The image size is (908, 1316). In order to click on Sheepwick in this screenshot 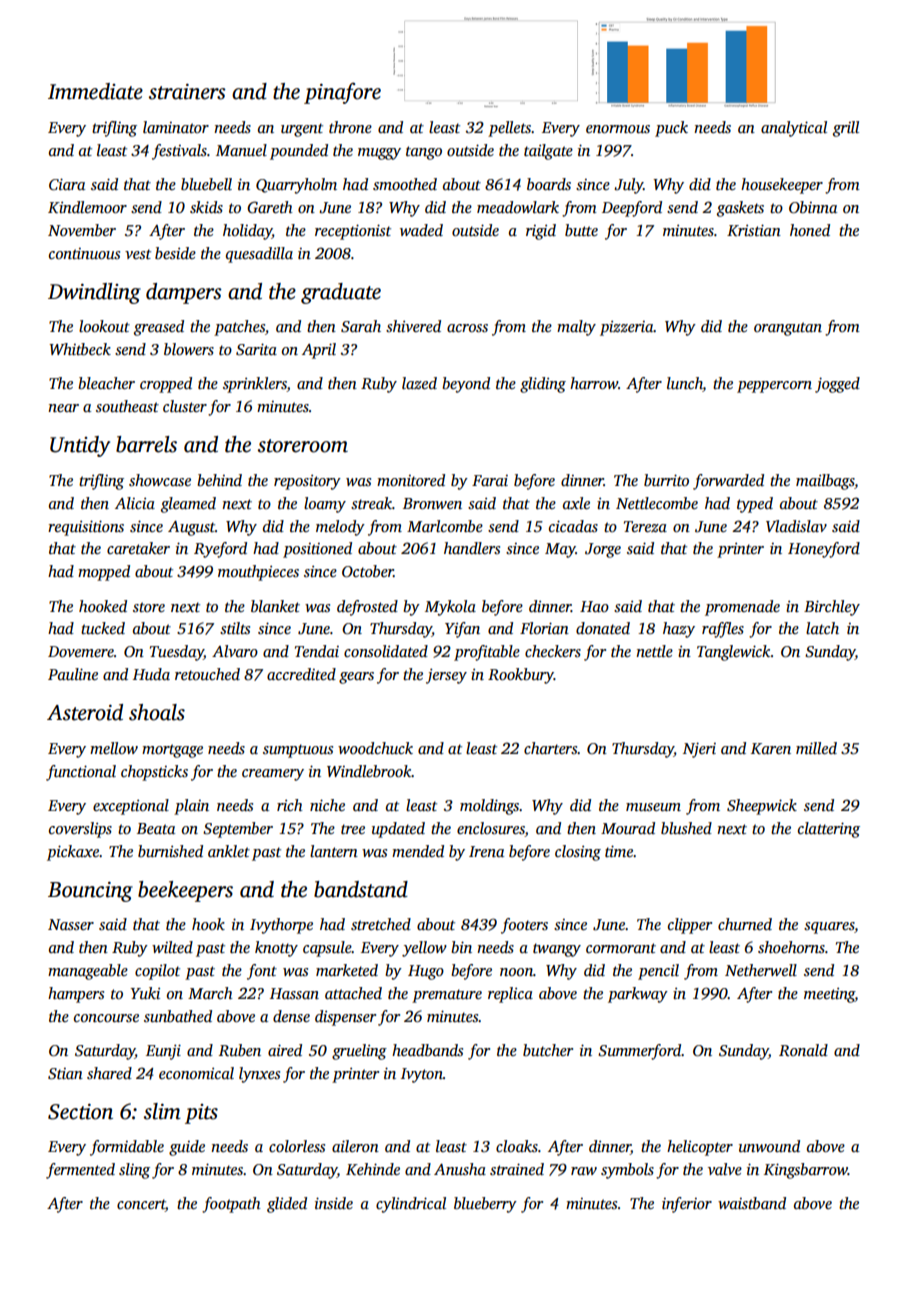, I will do `click(762, 807)`.
